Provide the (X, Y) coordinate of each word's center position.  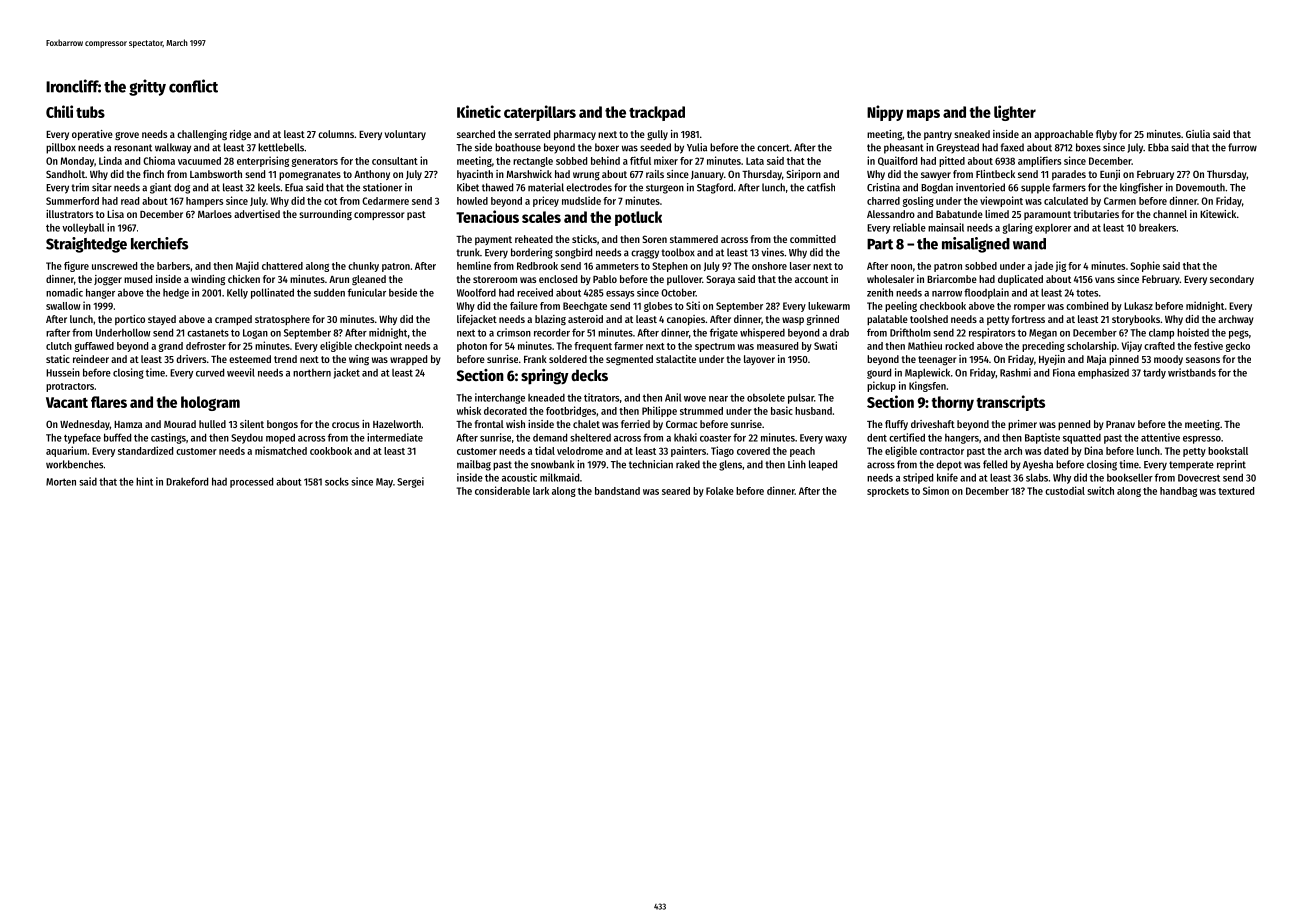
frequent (593, 347)
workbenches (74, 464)
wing (359, 360)
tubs (90, 112)
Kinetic (479, 111)
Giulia (1198, 134)
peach (802, 452)
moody (1168, 360)
